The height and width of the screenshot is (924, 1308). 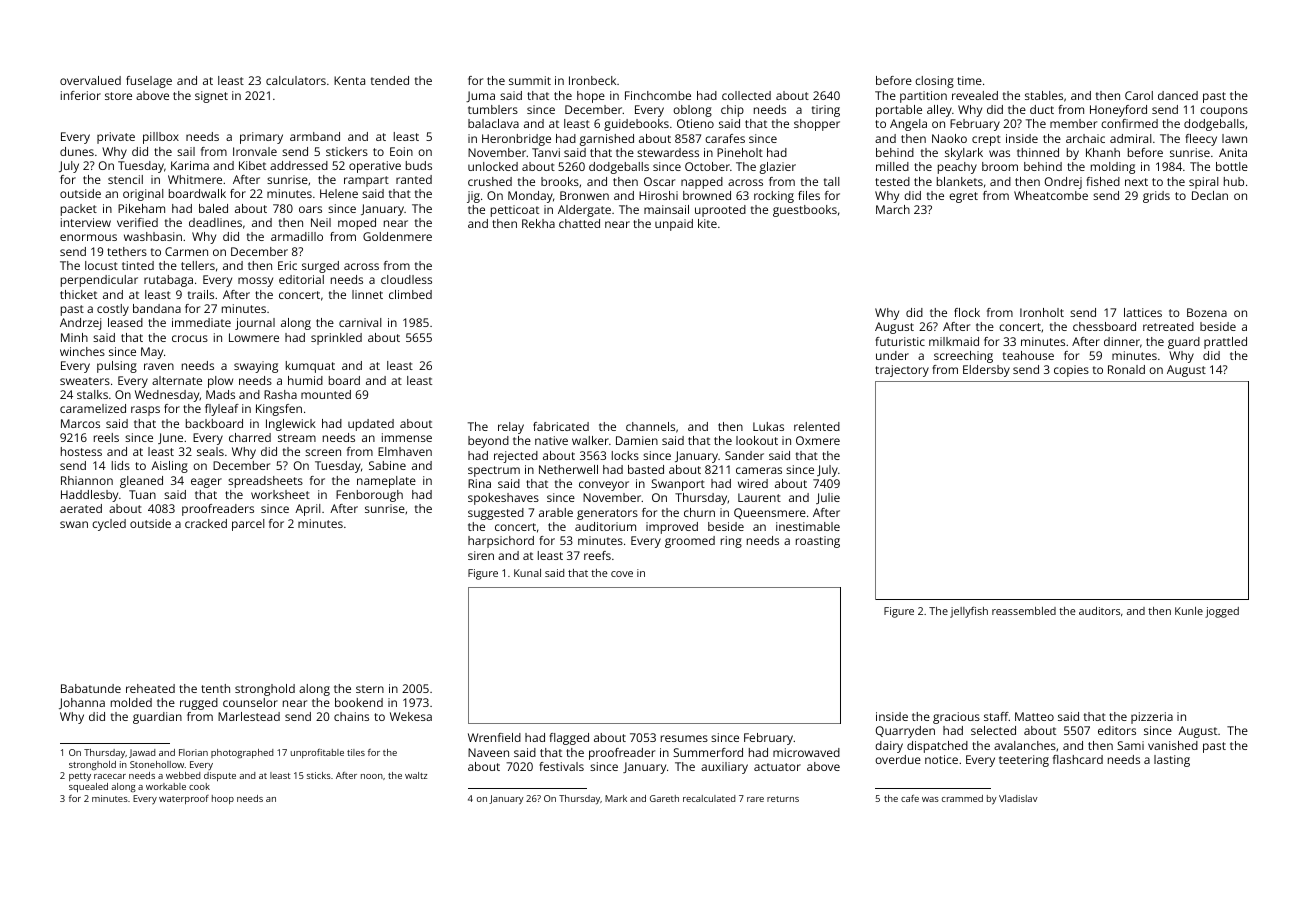 I want to click on auditors, so click(x=1099, y=611).
